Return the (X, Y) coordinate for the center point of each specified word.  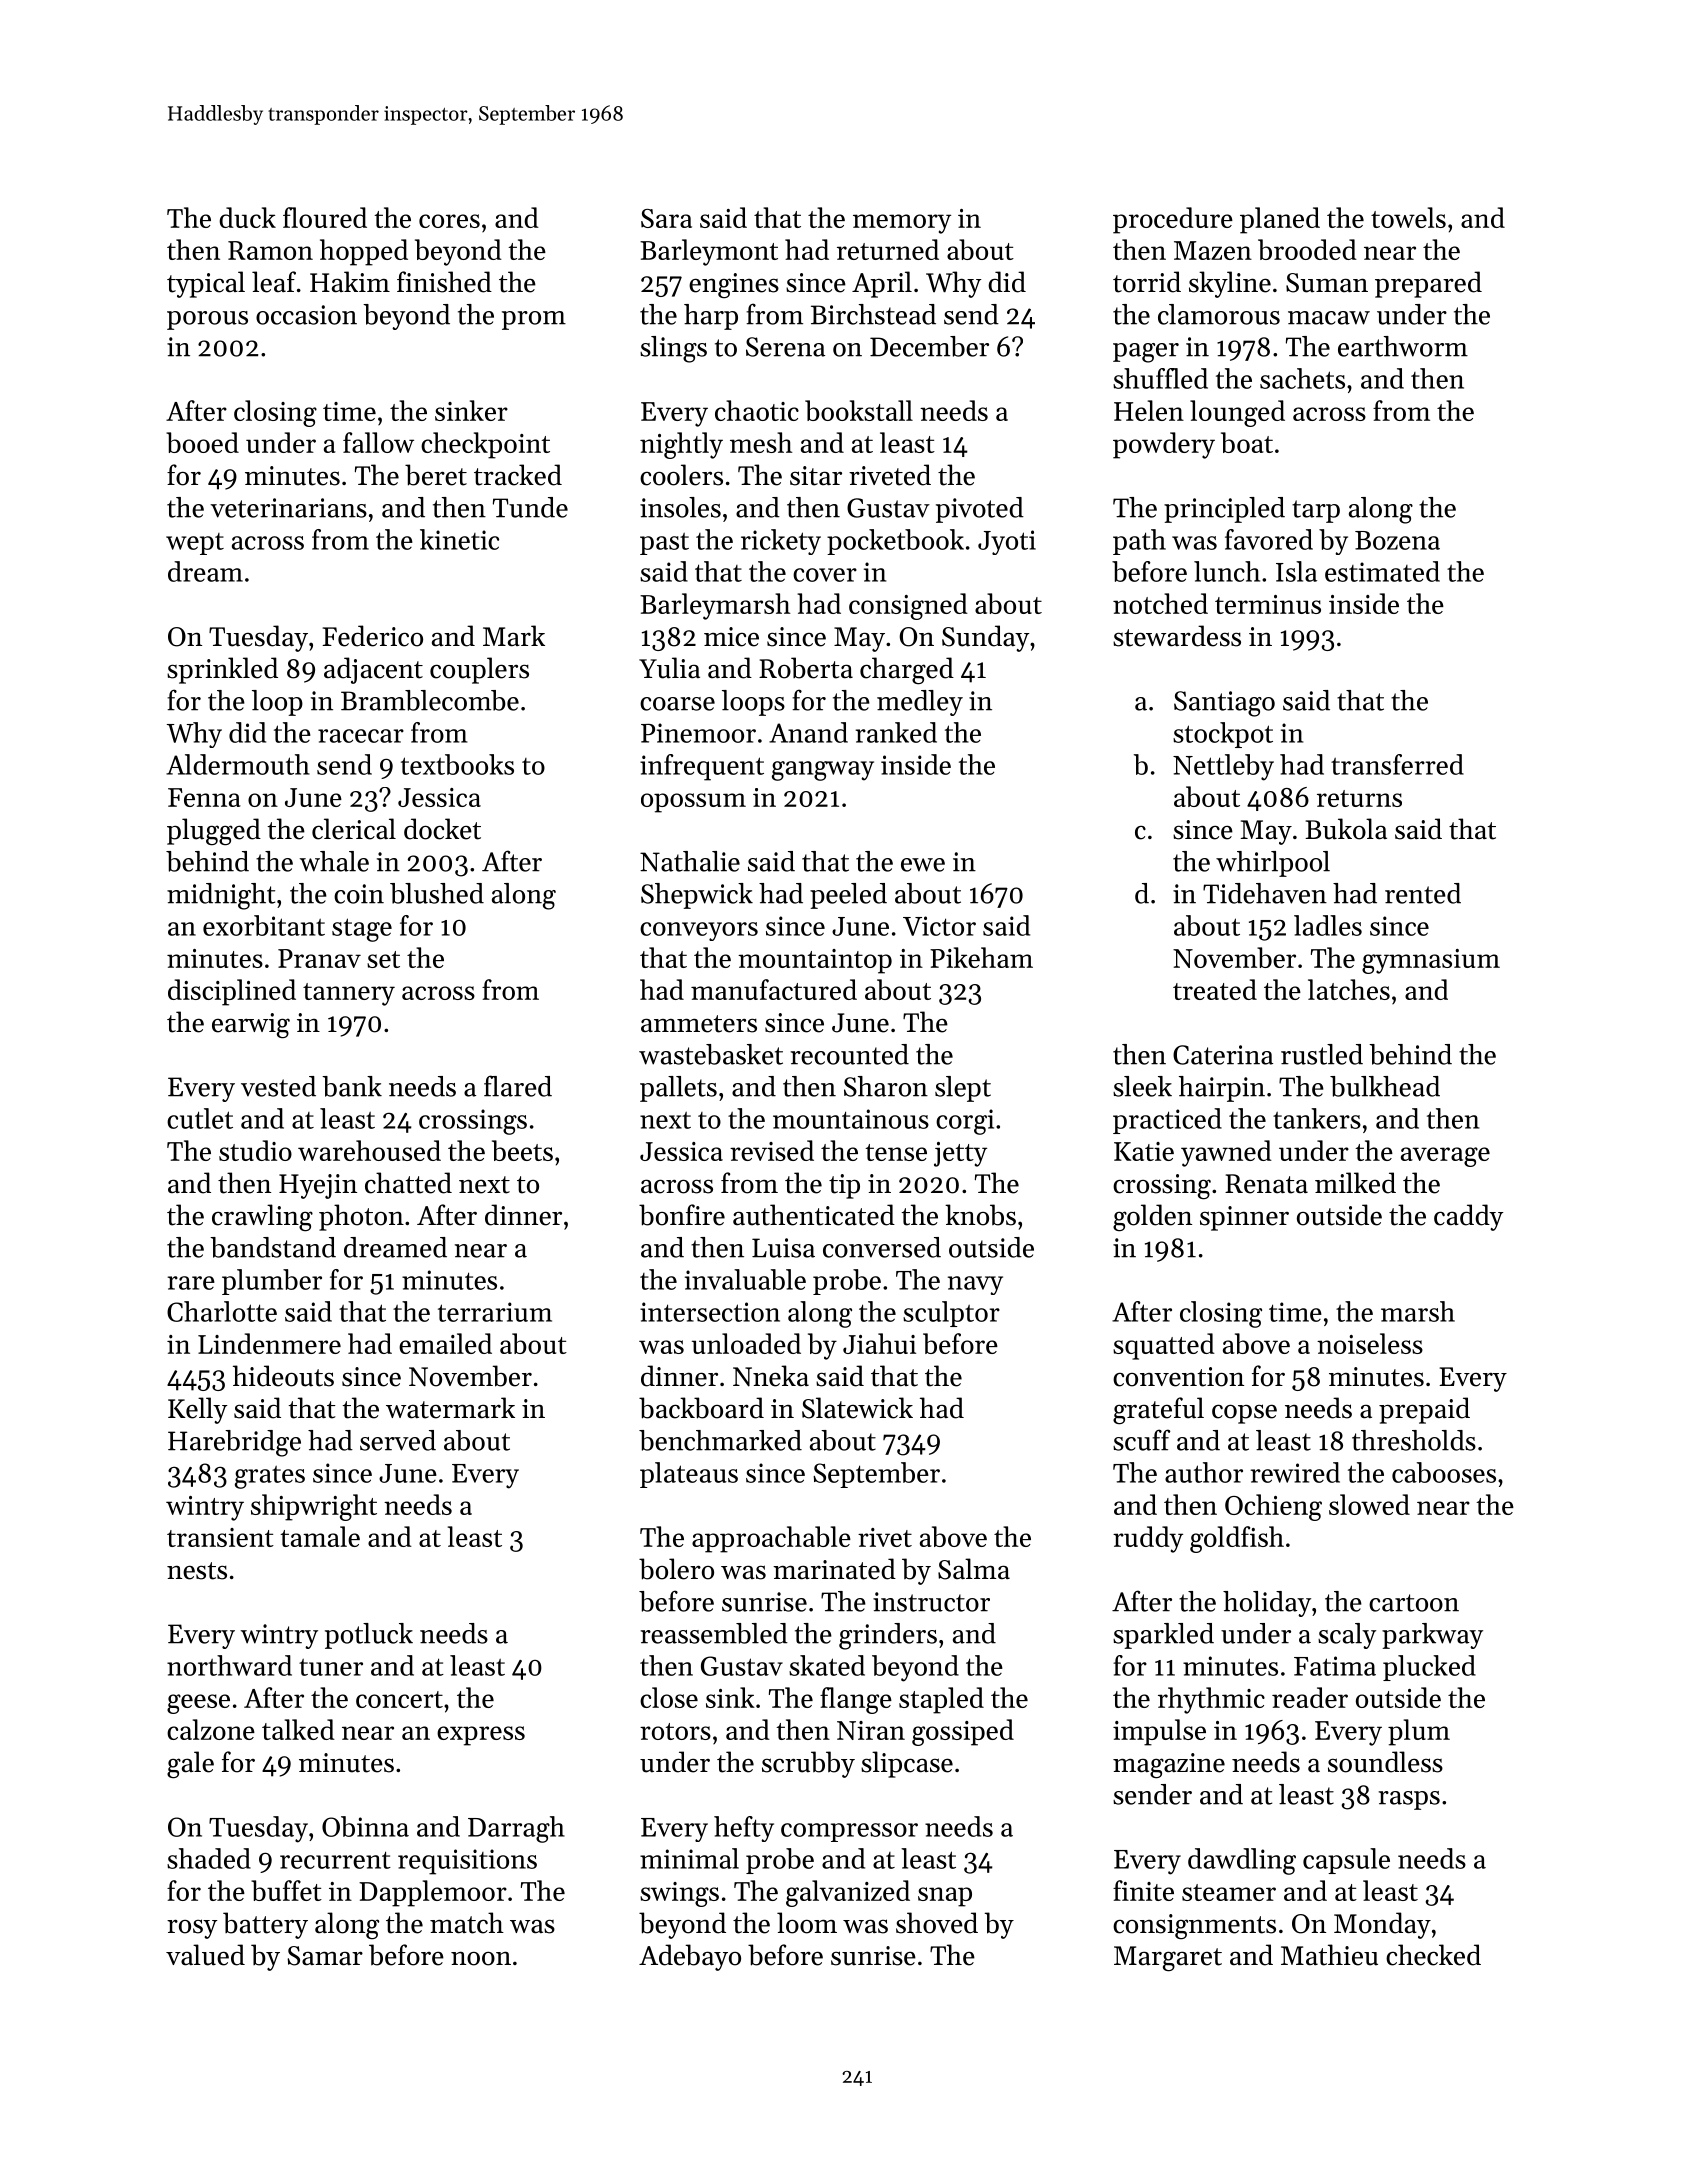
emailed (445, 1343)
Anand (808, 732)
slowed (1369, 1504)
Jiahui (879, 1343)
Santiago (1224, 704)
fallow (378, 442)
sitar (816, 476)
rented (1423, 893)
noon (481, 1958)
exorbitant (264, 925)
